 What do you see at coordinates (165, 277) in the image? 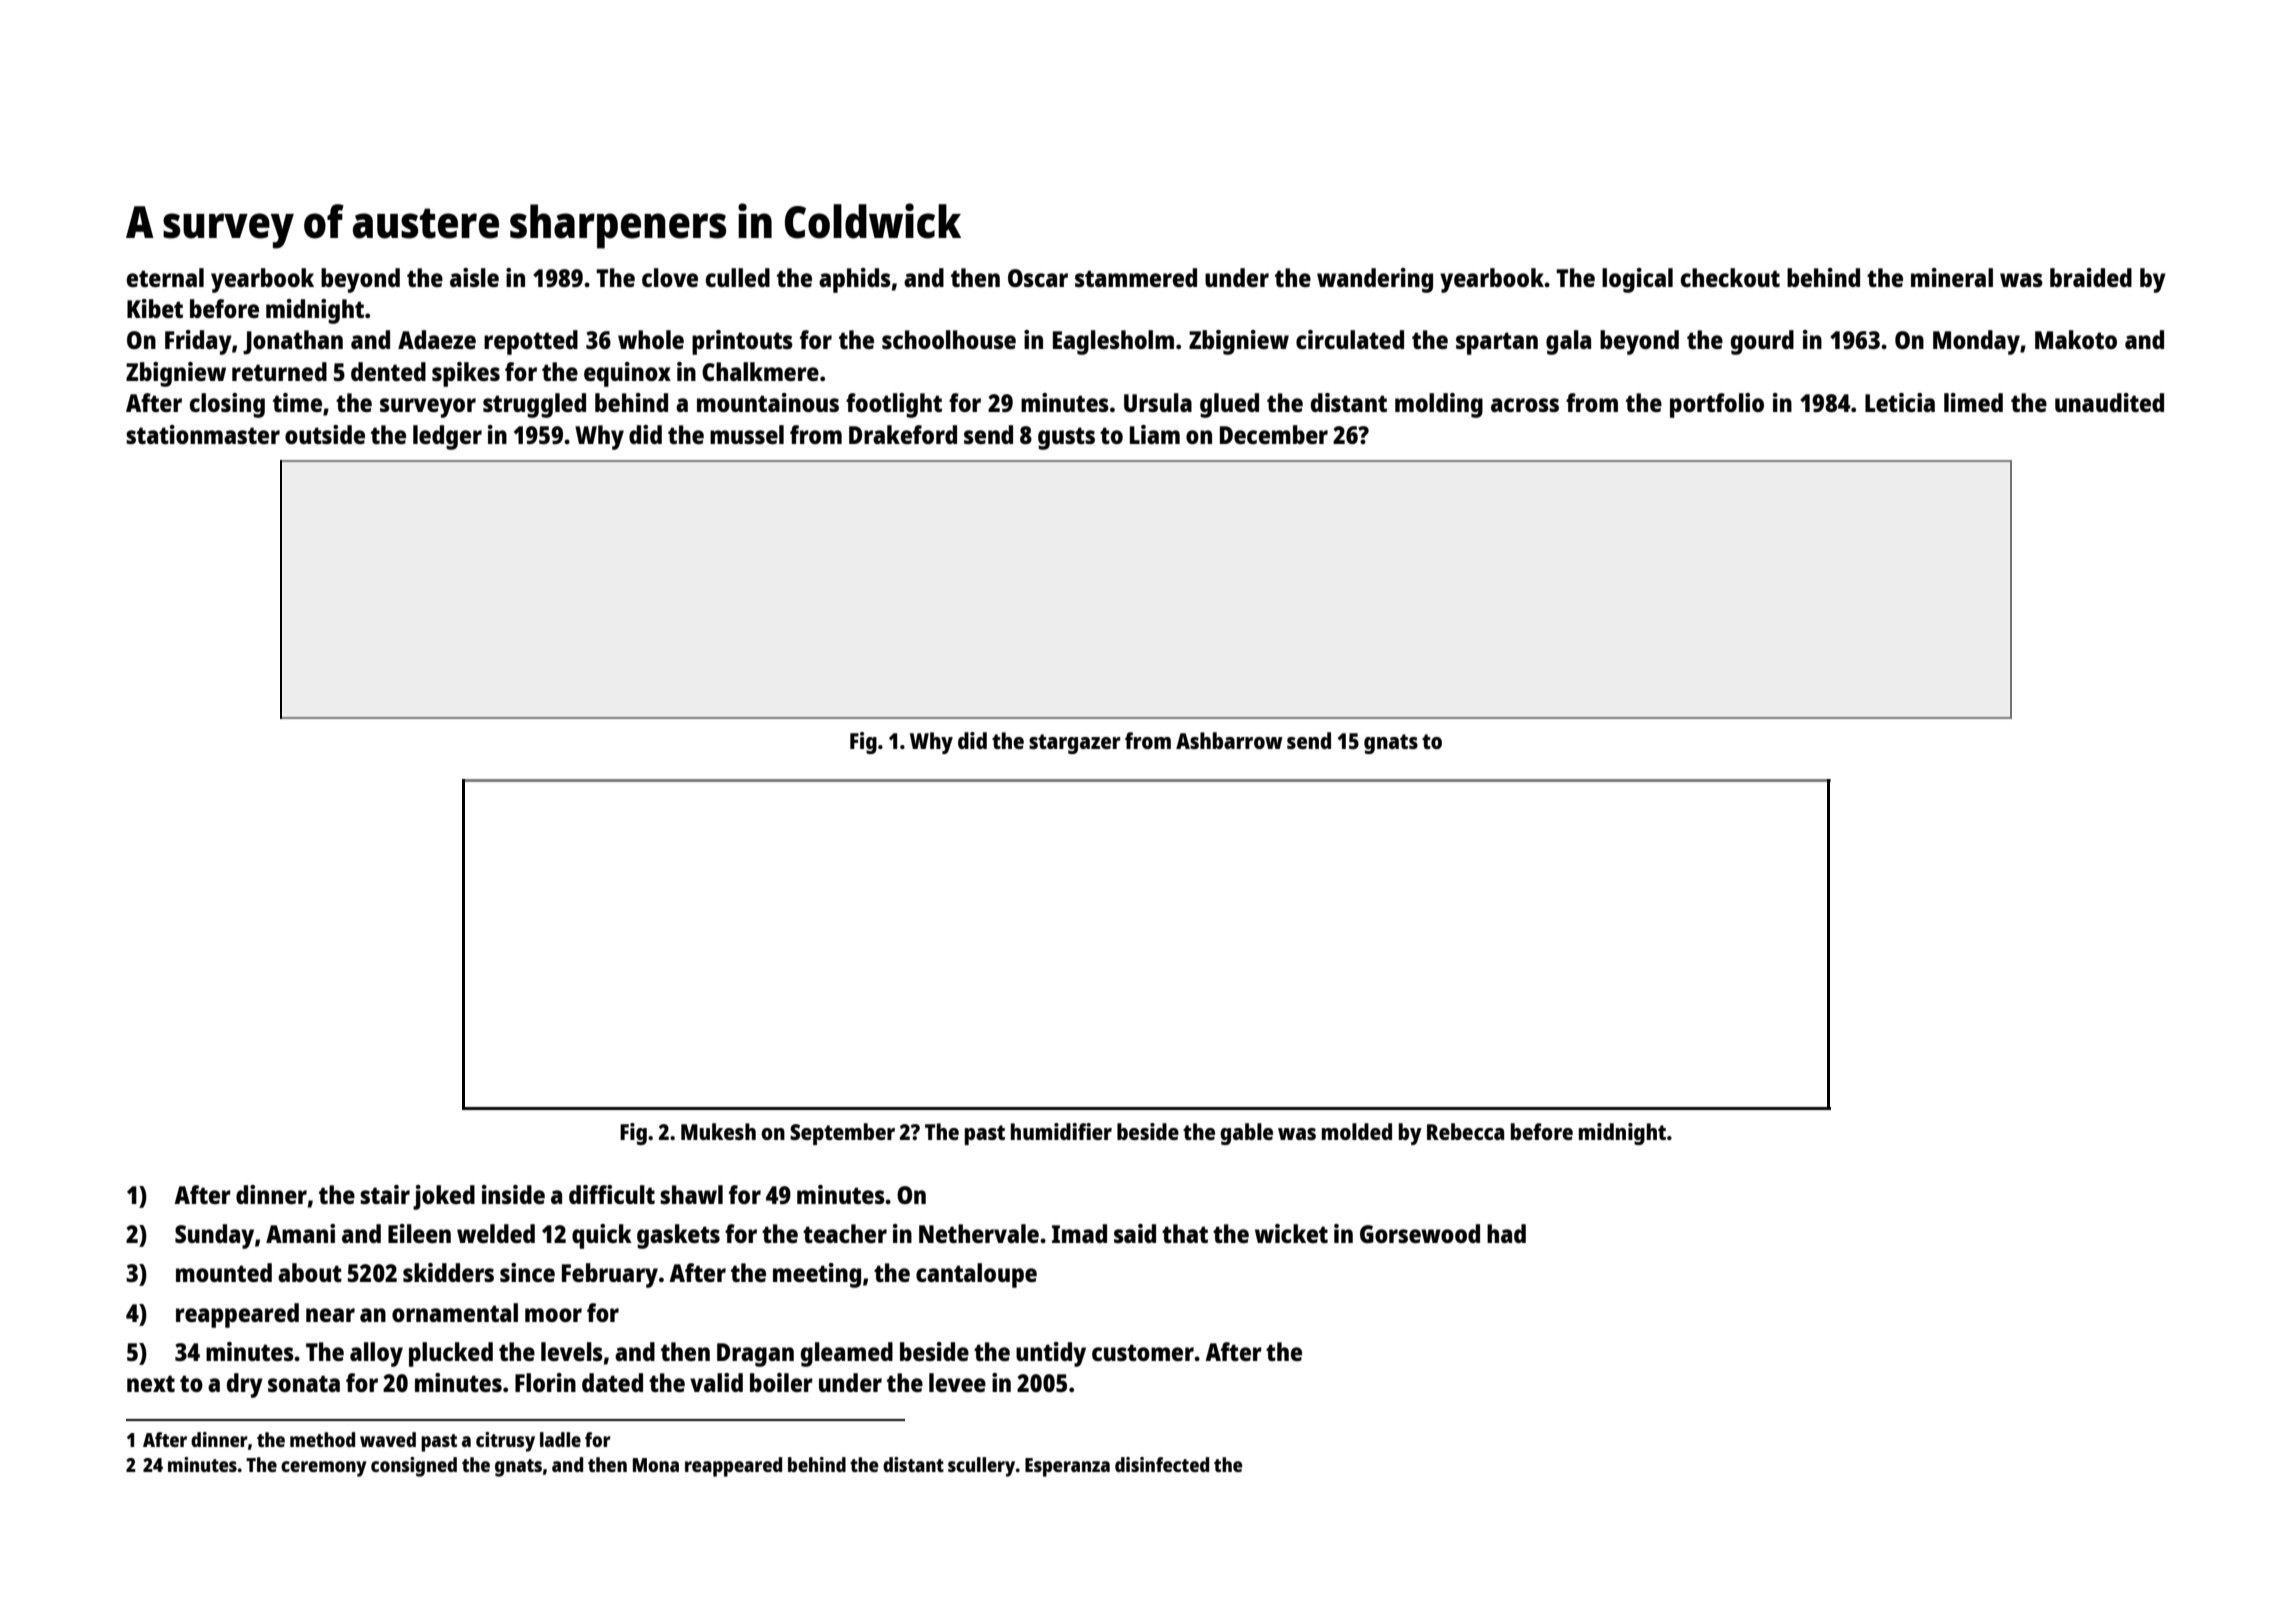
I see `eternal` at bounding box center [165, 277].
